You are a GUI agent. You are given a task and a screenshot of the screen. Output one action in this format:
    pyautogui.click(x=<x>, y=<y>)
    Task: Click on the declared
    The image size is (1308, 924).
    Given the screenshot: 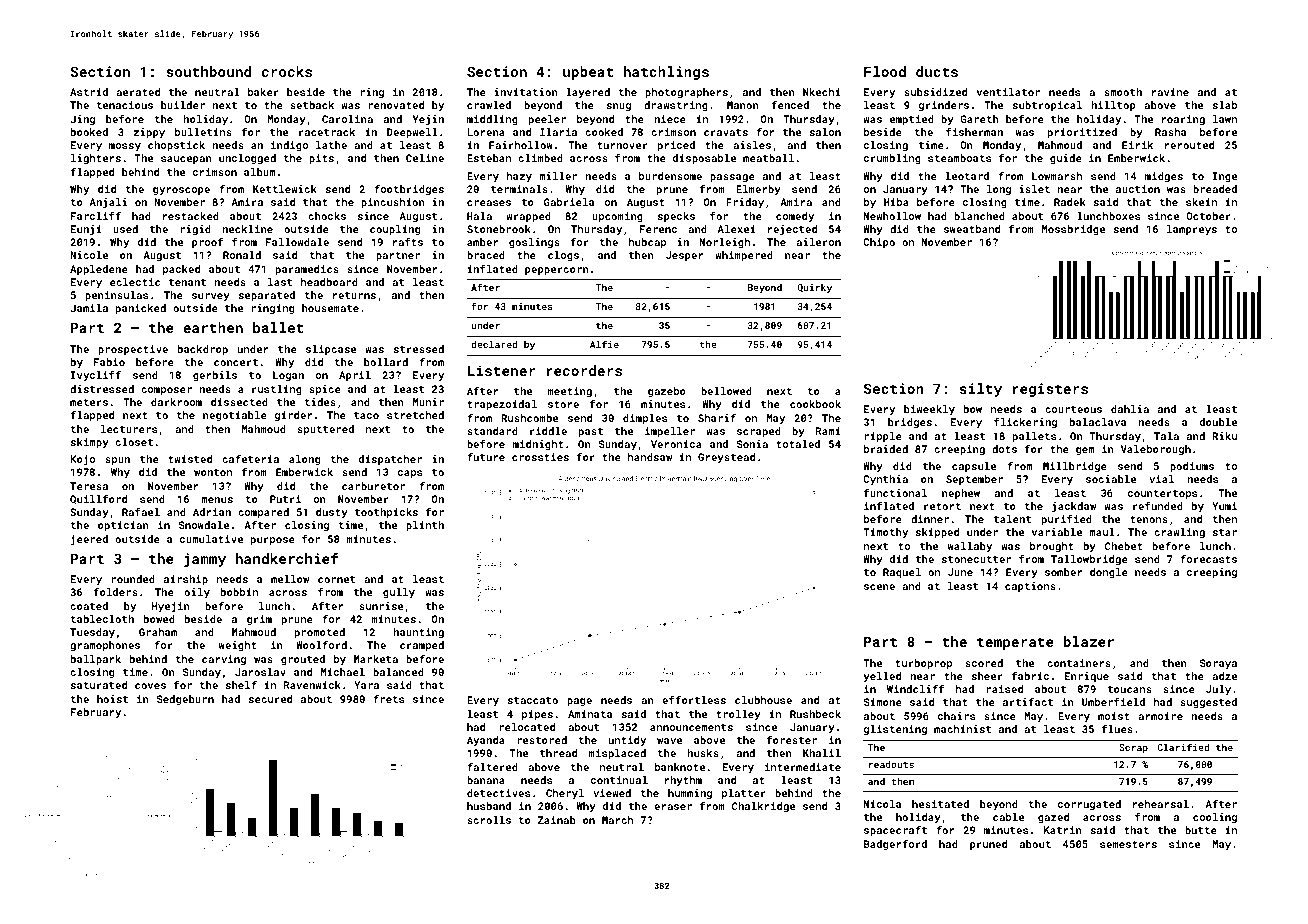 What is the action you would take?
    pyautogui.click(x=494, y=344)
